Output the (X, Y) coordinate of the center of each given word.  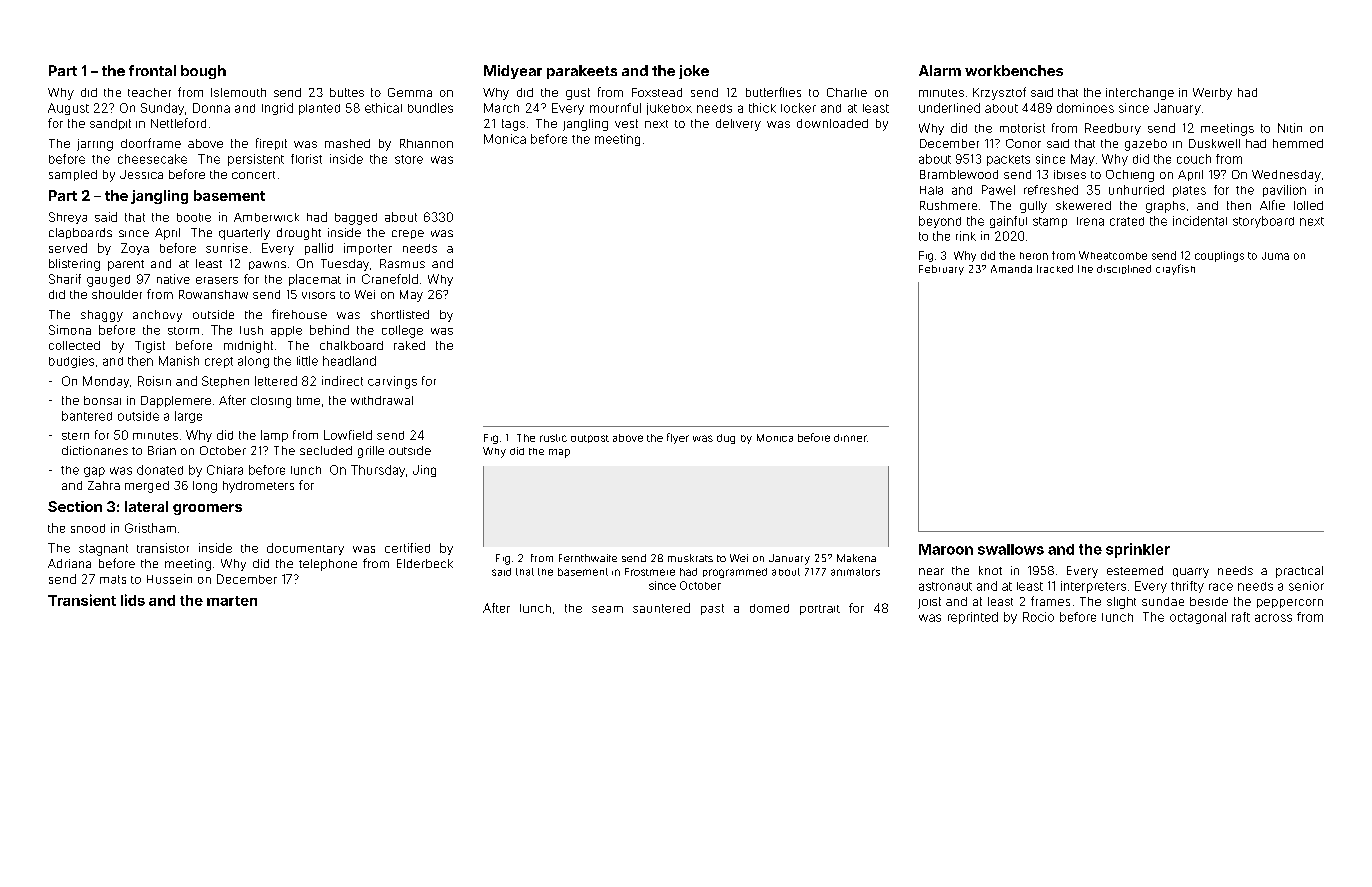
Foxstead (657, 92)
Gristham (150, 528)
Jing (424, 471)
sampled (73, 175)
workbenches (1014, 70)
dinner (850, 438)
